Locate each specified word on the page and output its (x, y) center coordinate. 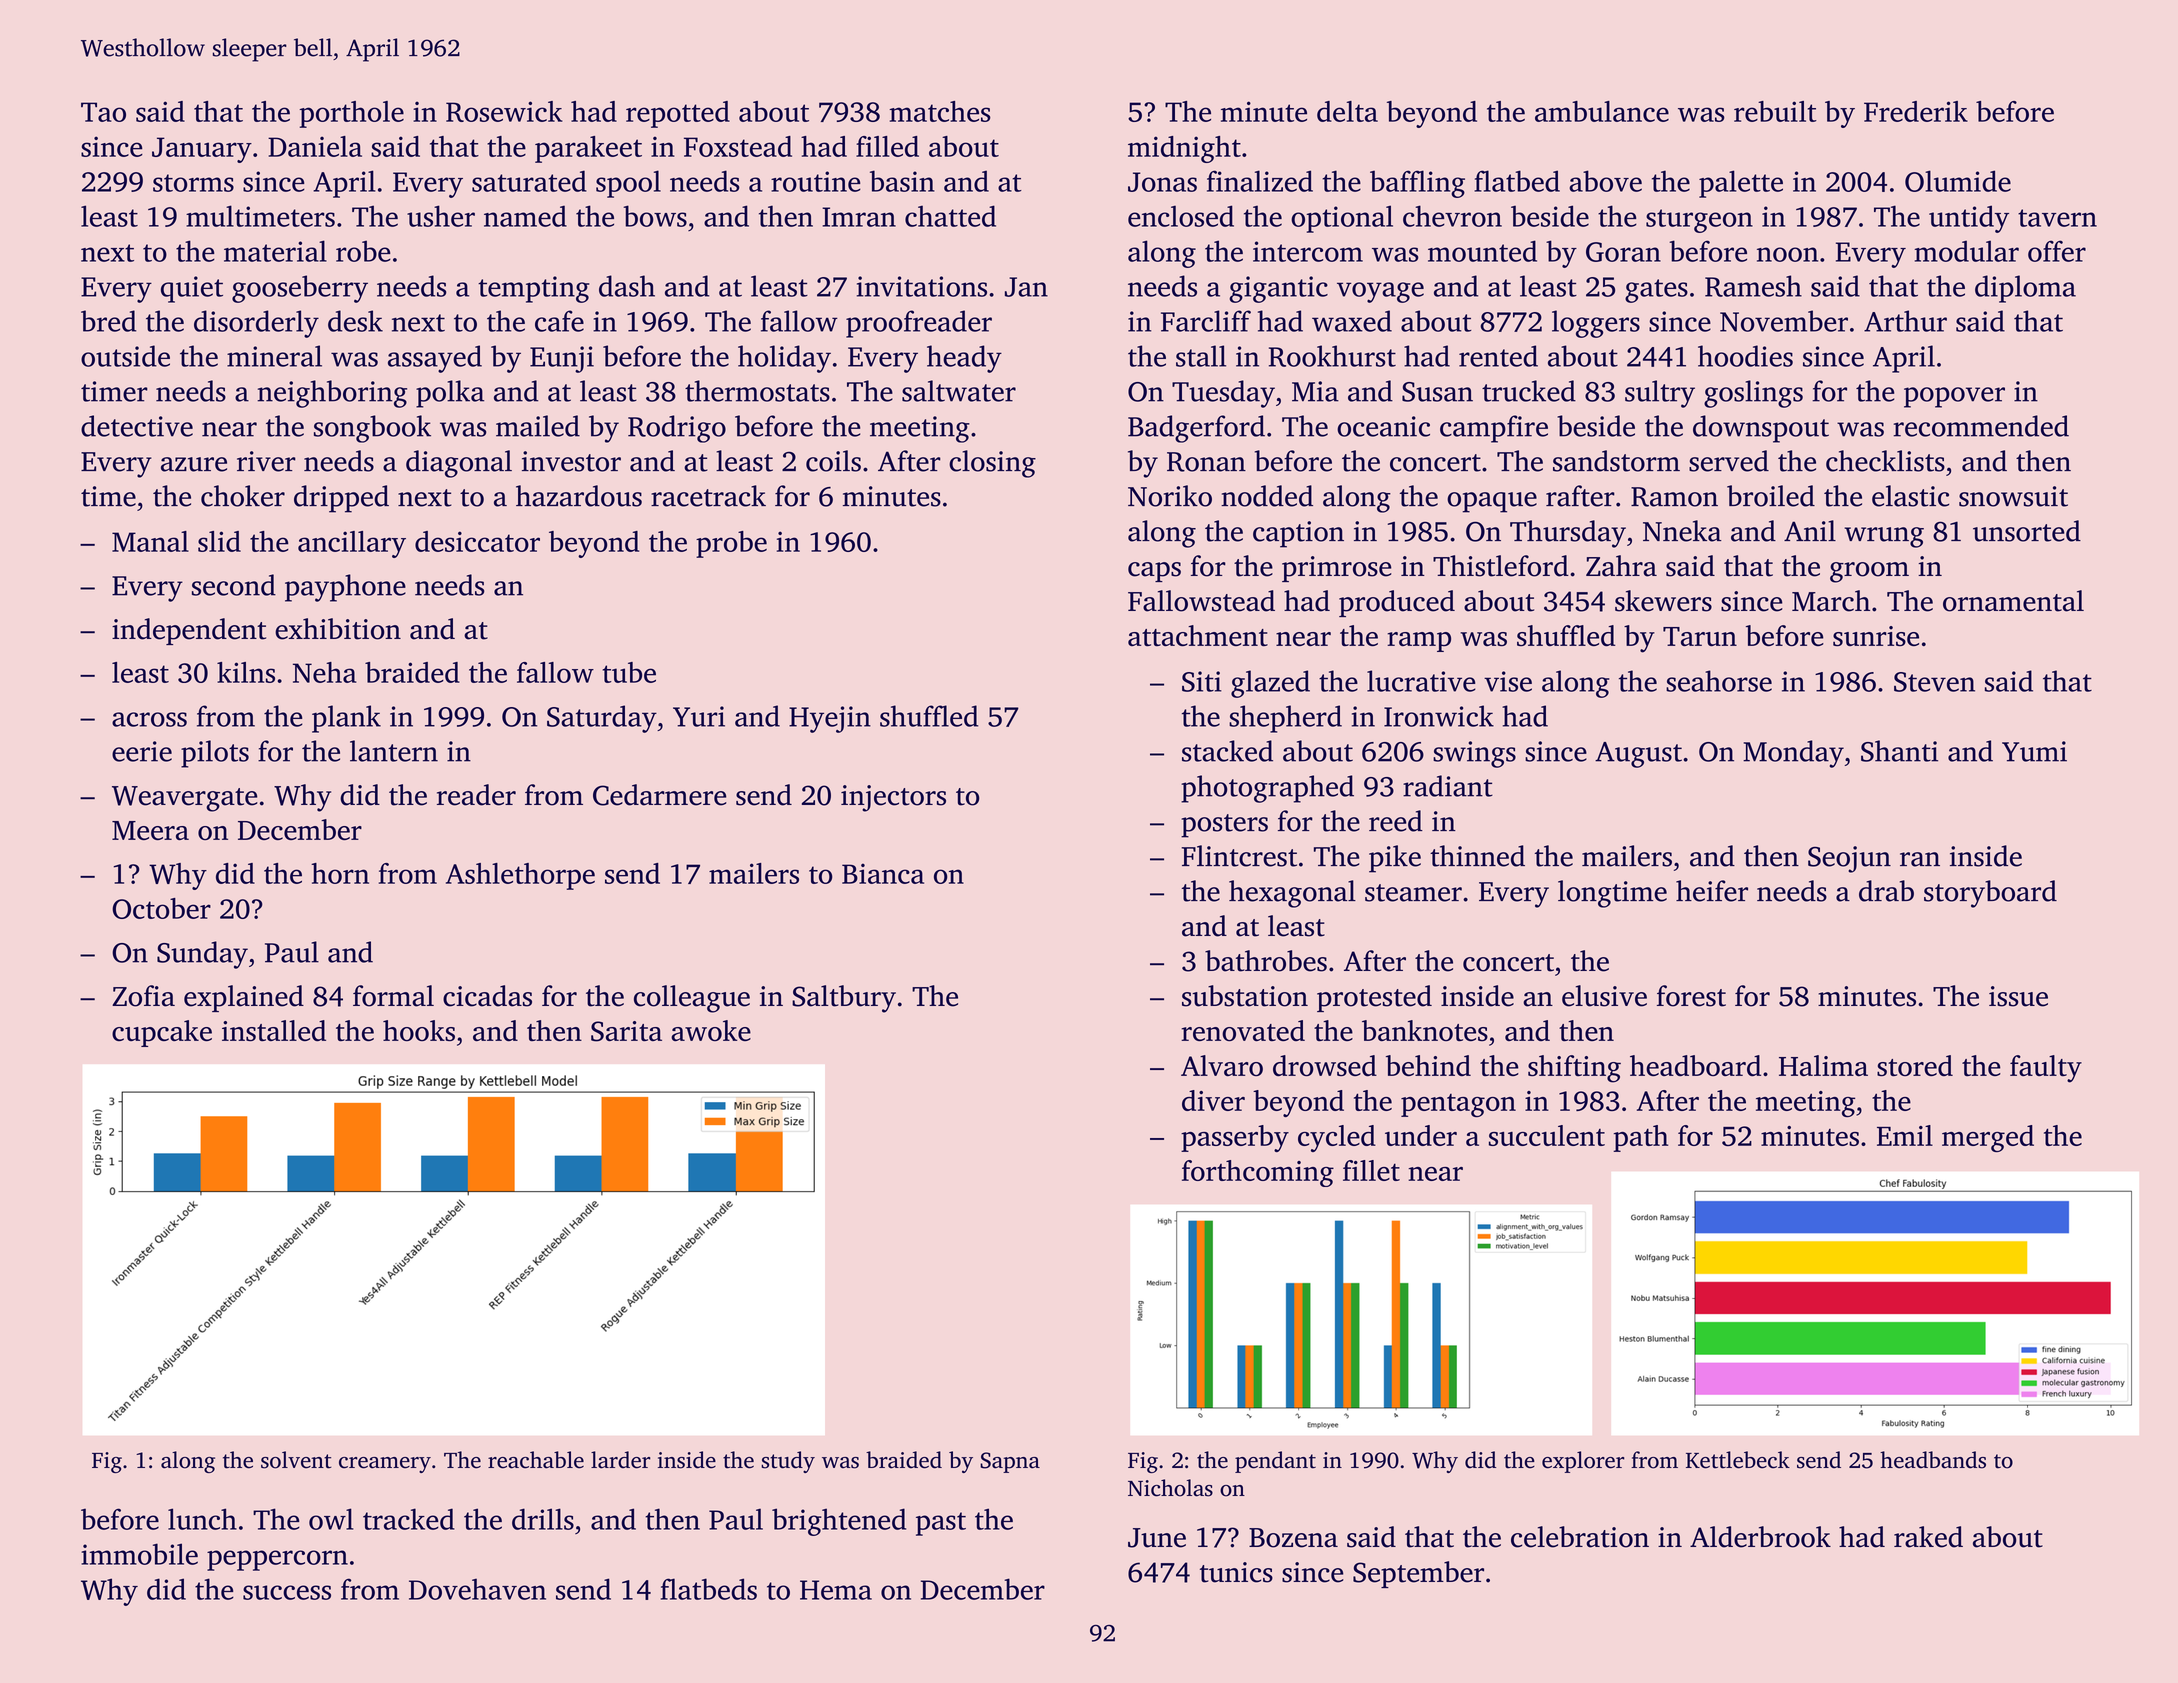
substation (1245, 996)
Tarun (1700, 636)
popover (1954, 397)
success (287, 1592)
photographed (1267, 789)
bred (108, 321)
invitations (922, 286)
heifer (1712, 891)
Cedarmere (660, 795)
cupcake (162, 1033)
